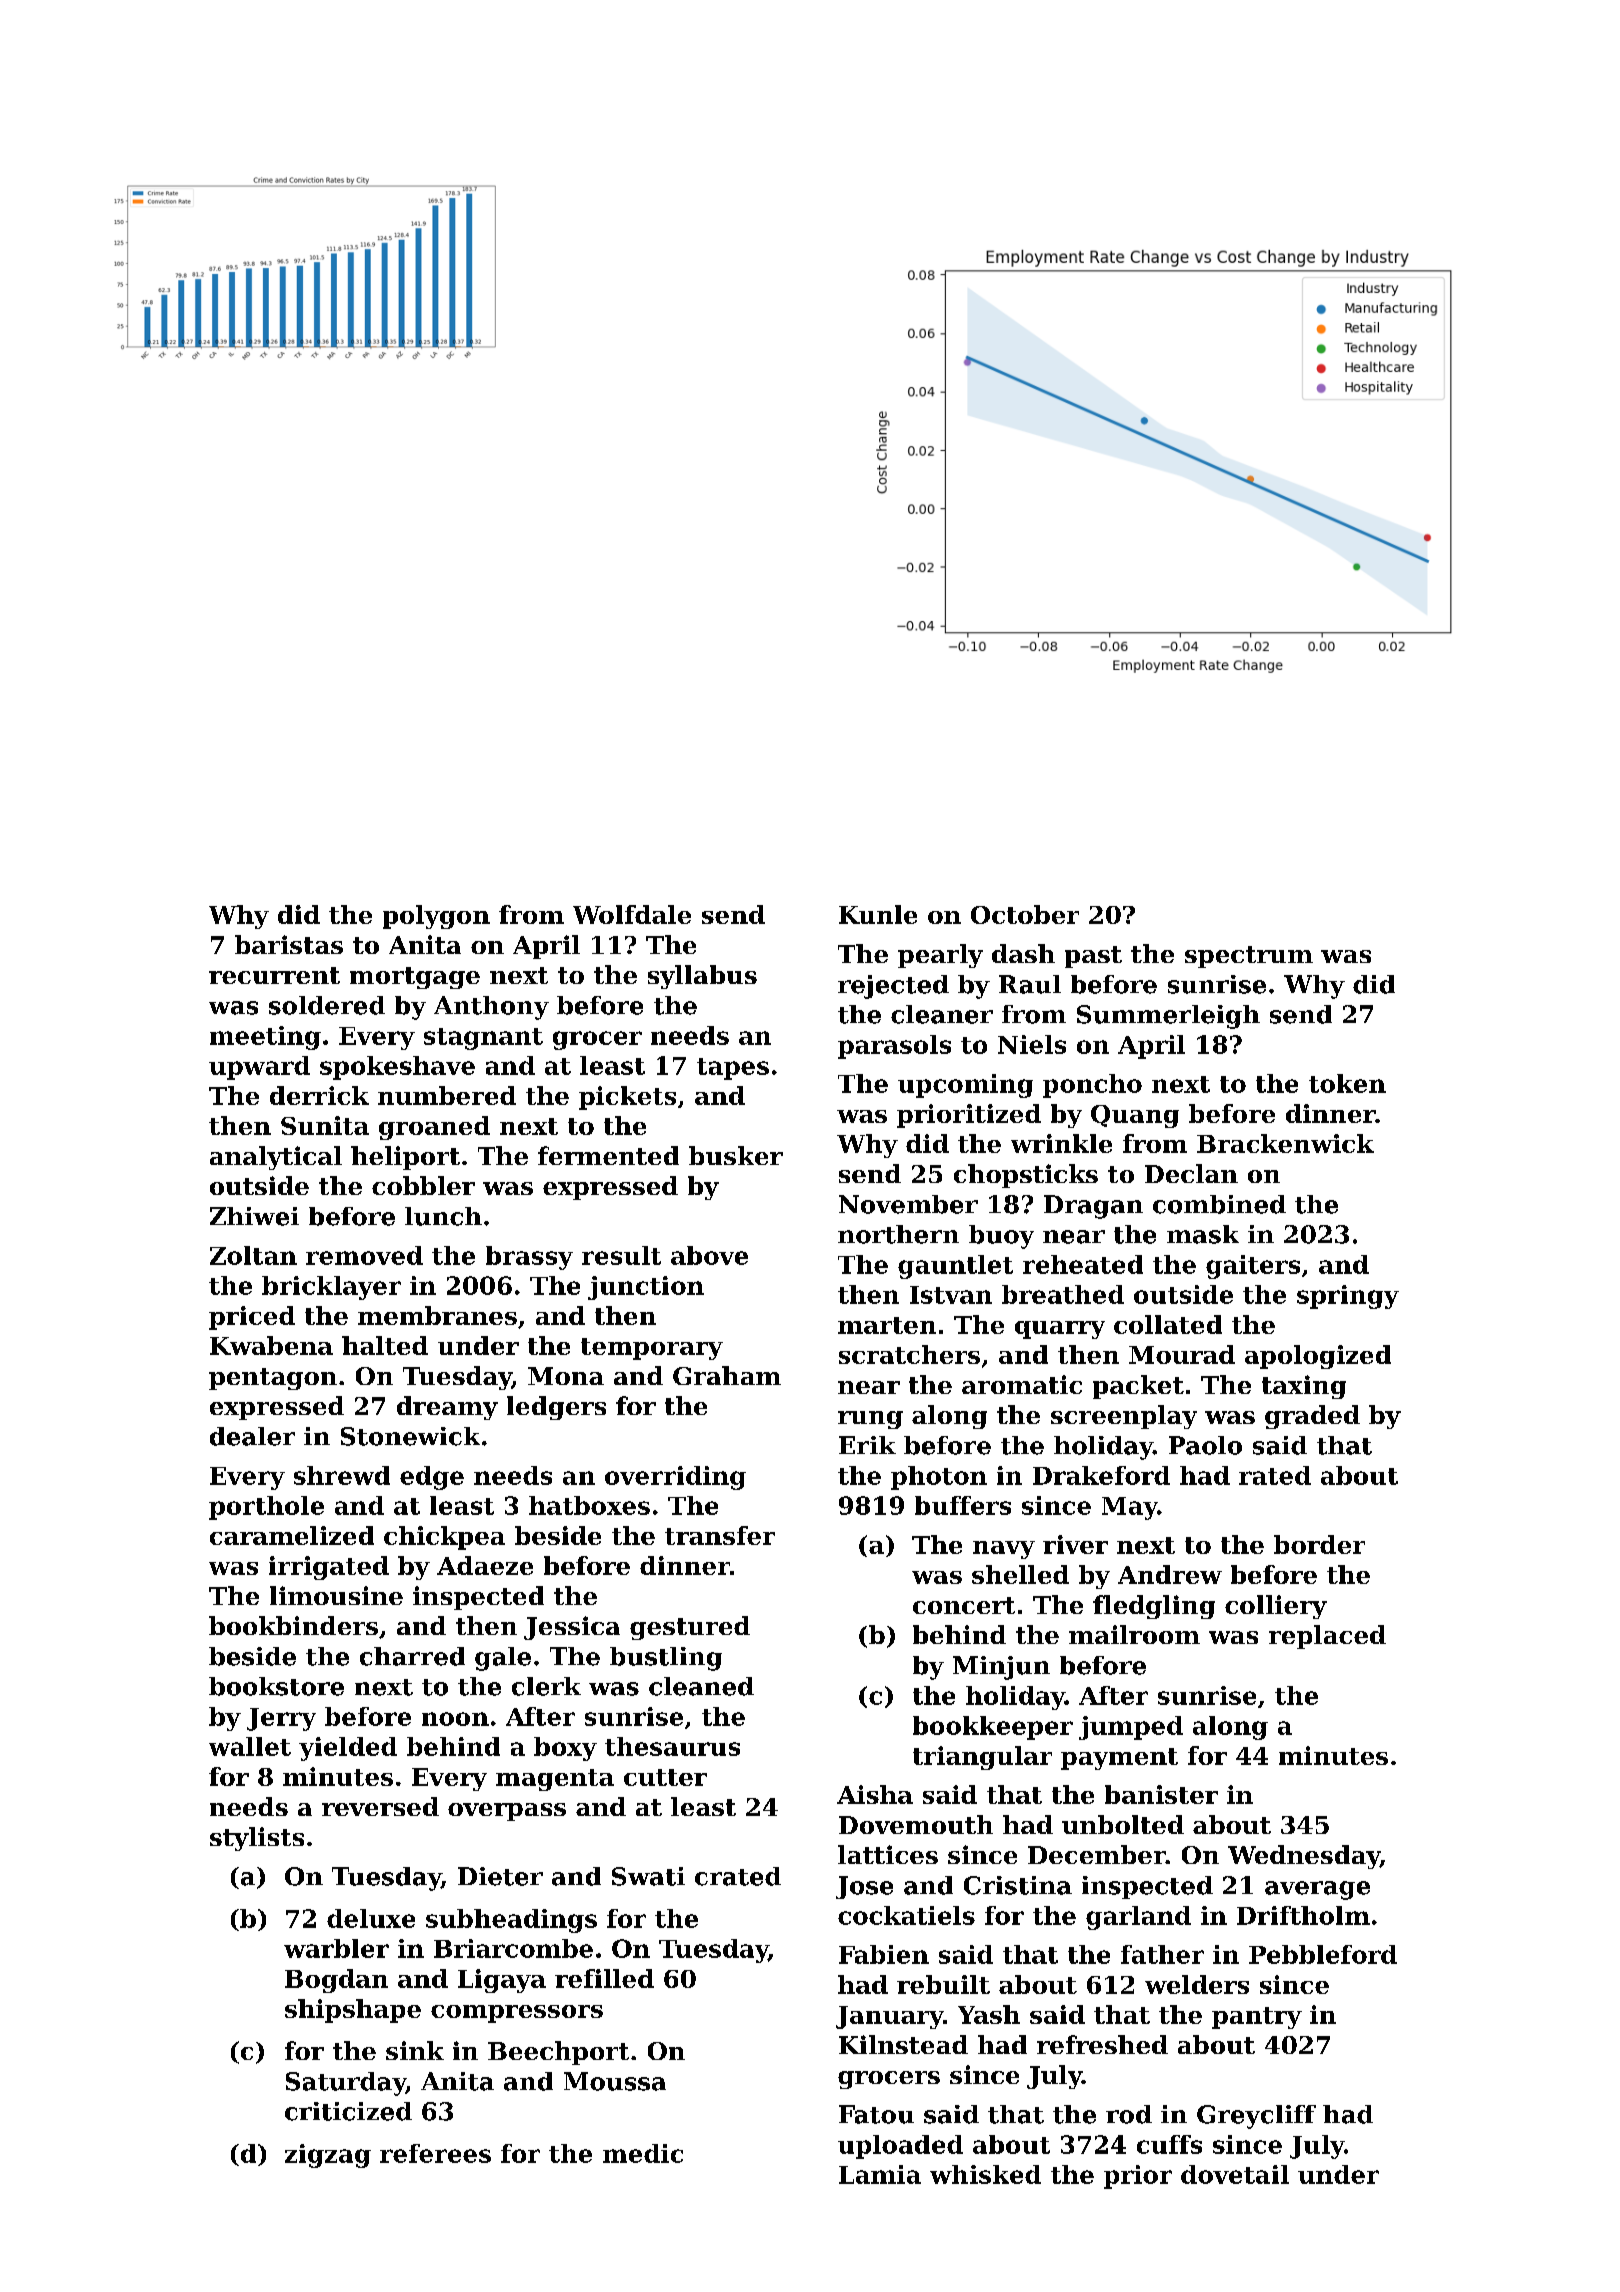  Describe the element at coordinates (884, 1954) in the screenshot. I see `Fabien` at that location.
